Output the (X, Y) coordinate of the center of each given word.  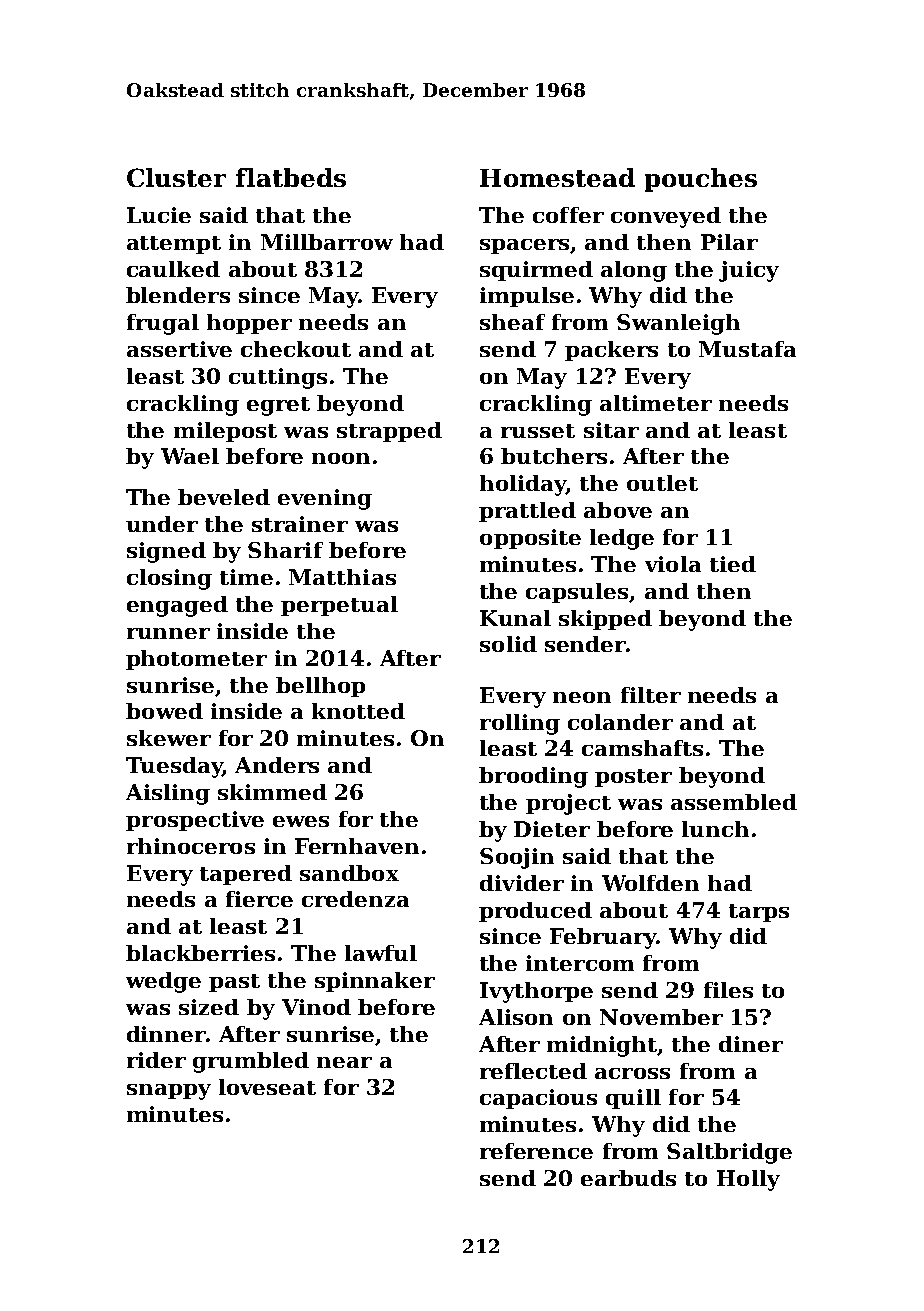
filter (651, 695)
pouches (701, 180)
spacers (524, 246)
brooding (533, 777)
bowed (164, 711)
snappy (169, 1092)
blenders (178, 295)
